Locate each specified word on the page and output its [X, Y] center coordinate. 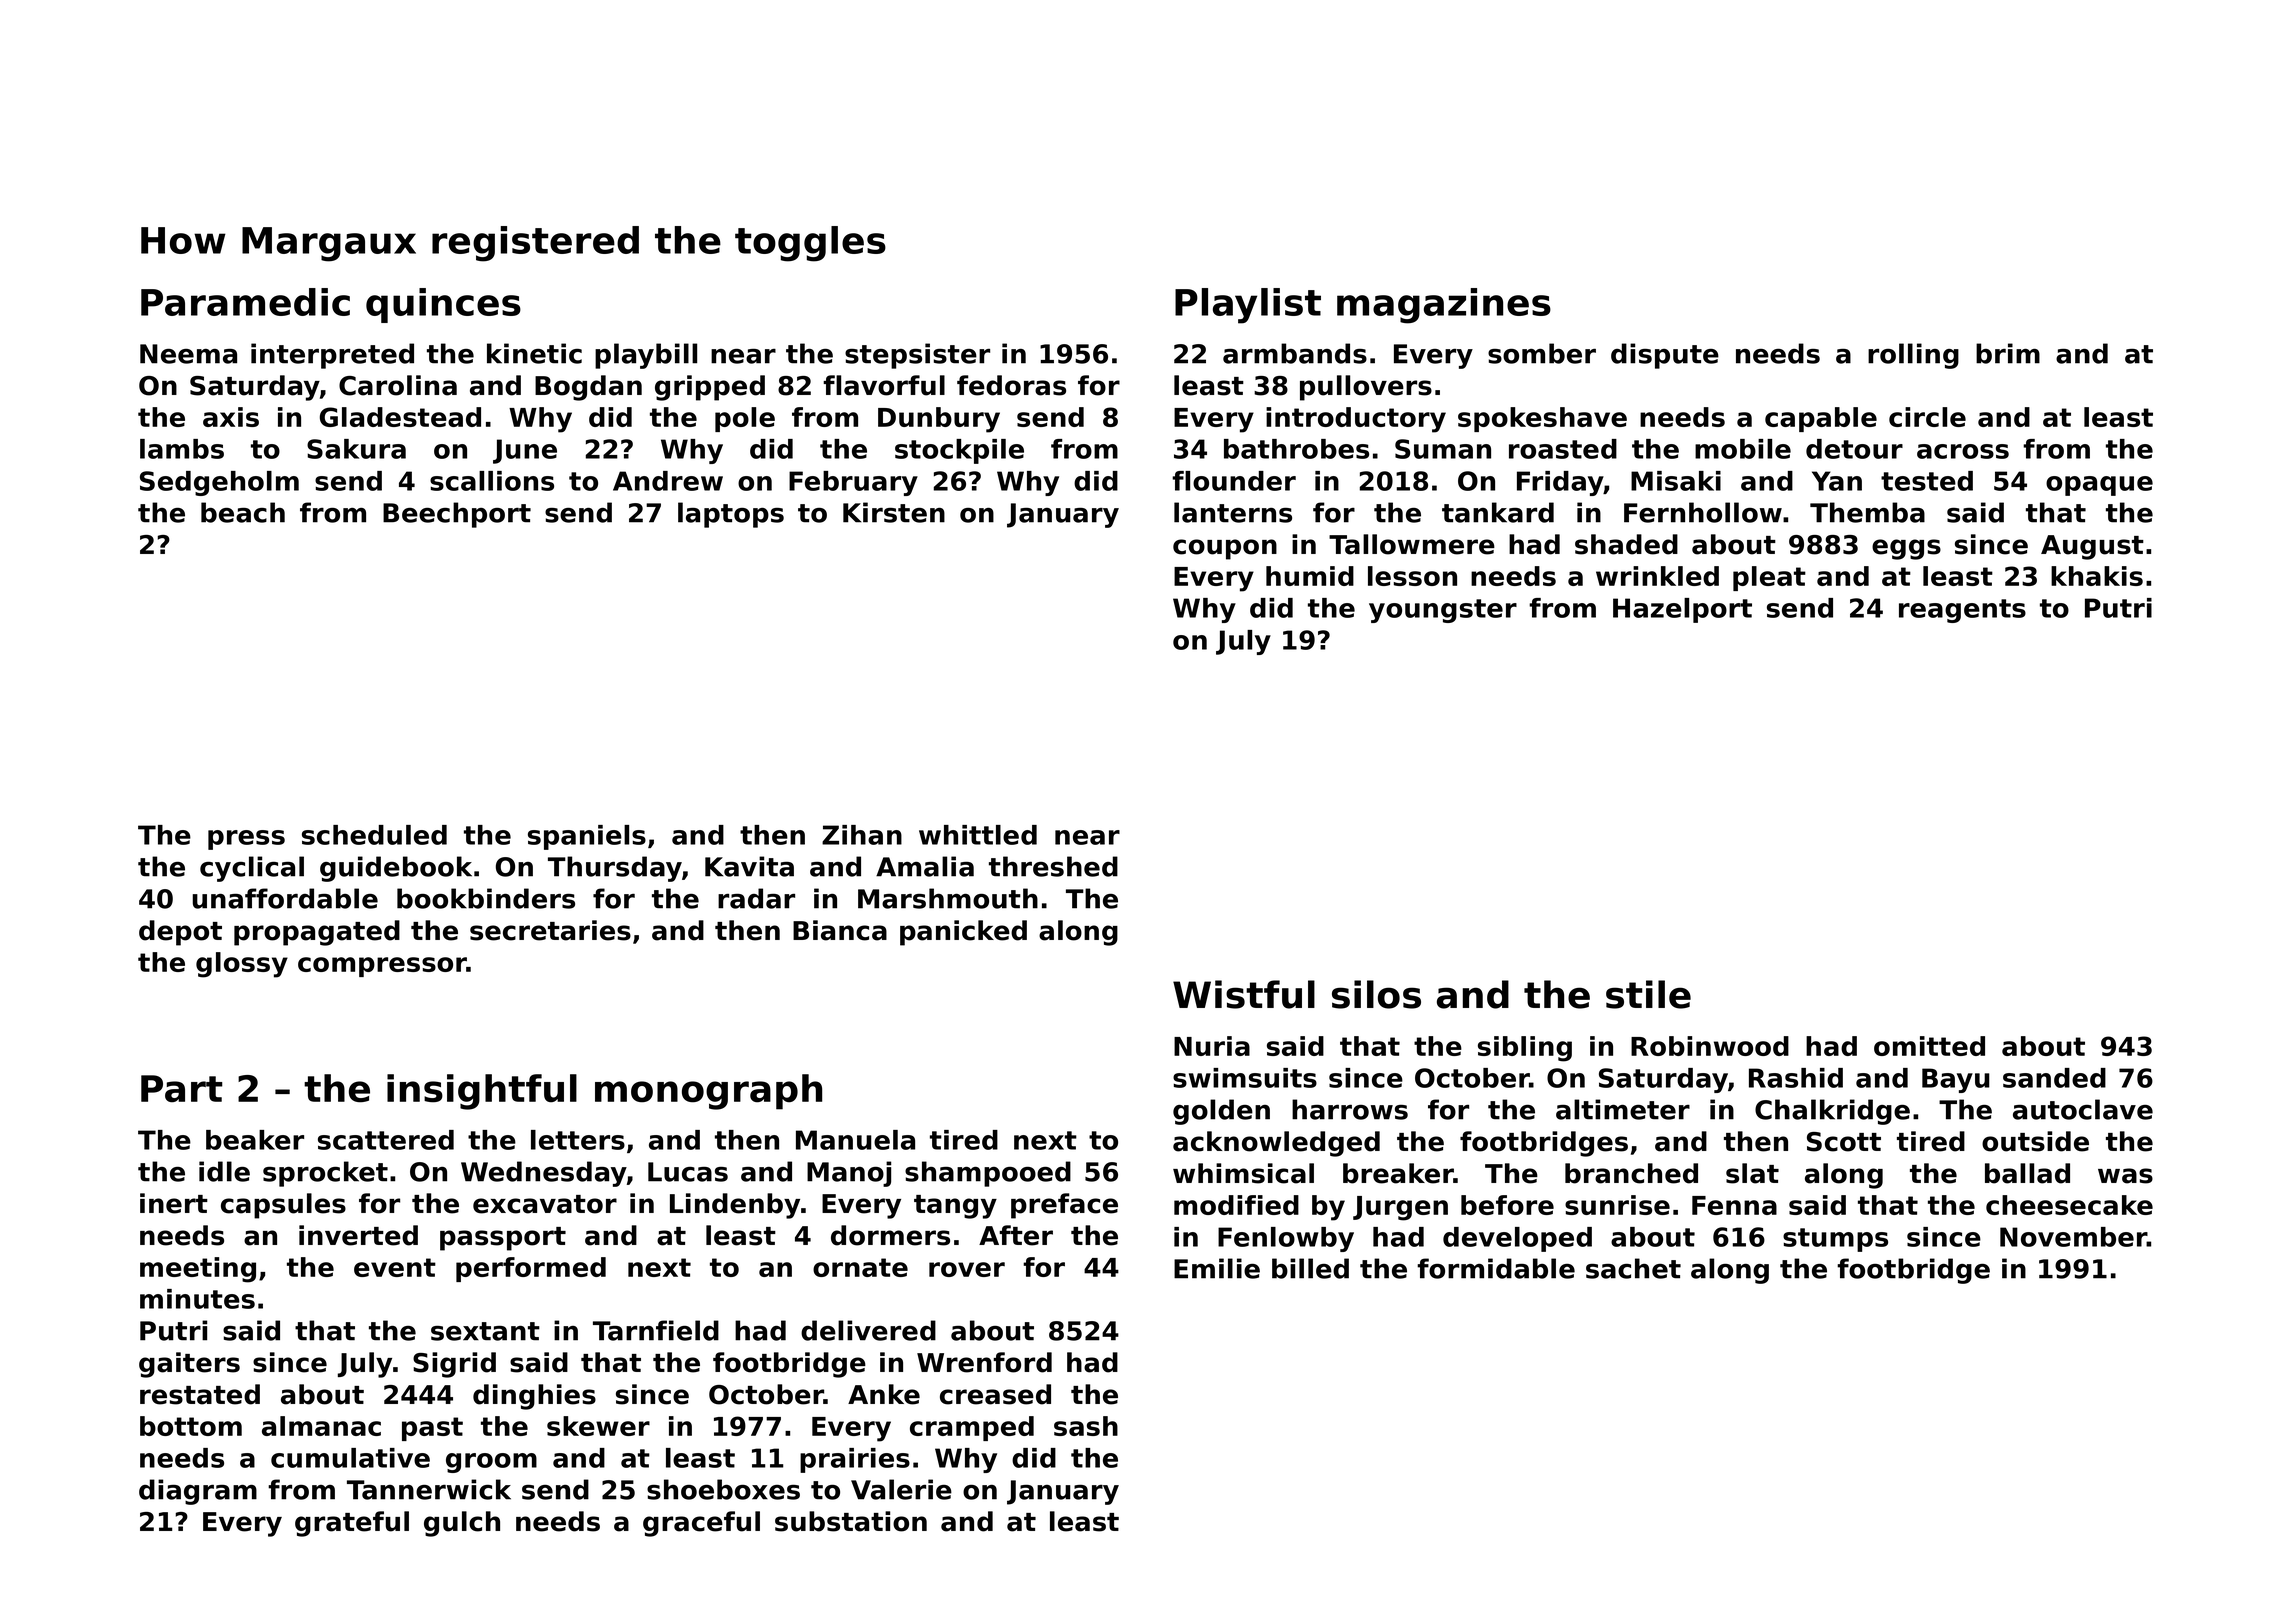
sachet [1633, 1268]
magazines [1444, 306]
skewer [598, 1426]
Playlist [1248, 306]
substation [851, 1521]
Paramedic [245, 302]
